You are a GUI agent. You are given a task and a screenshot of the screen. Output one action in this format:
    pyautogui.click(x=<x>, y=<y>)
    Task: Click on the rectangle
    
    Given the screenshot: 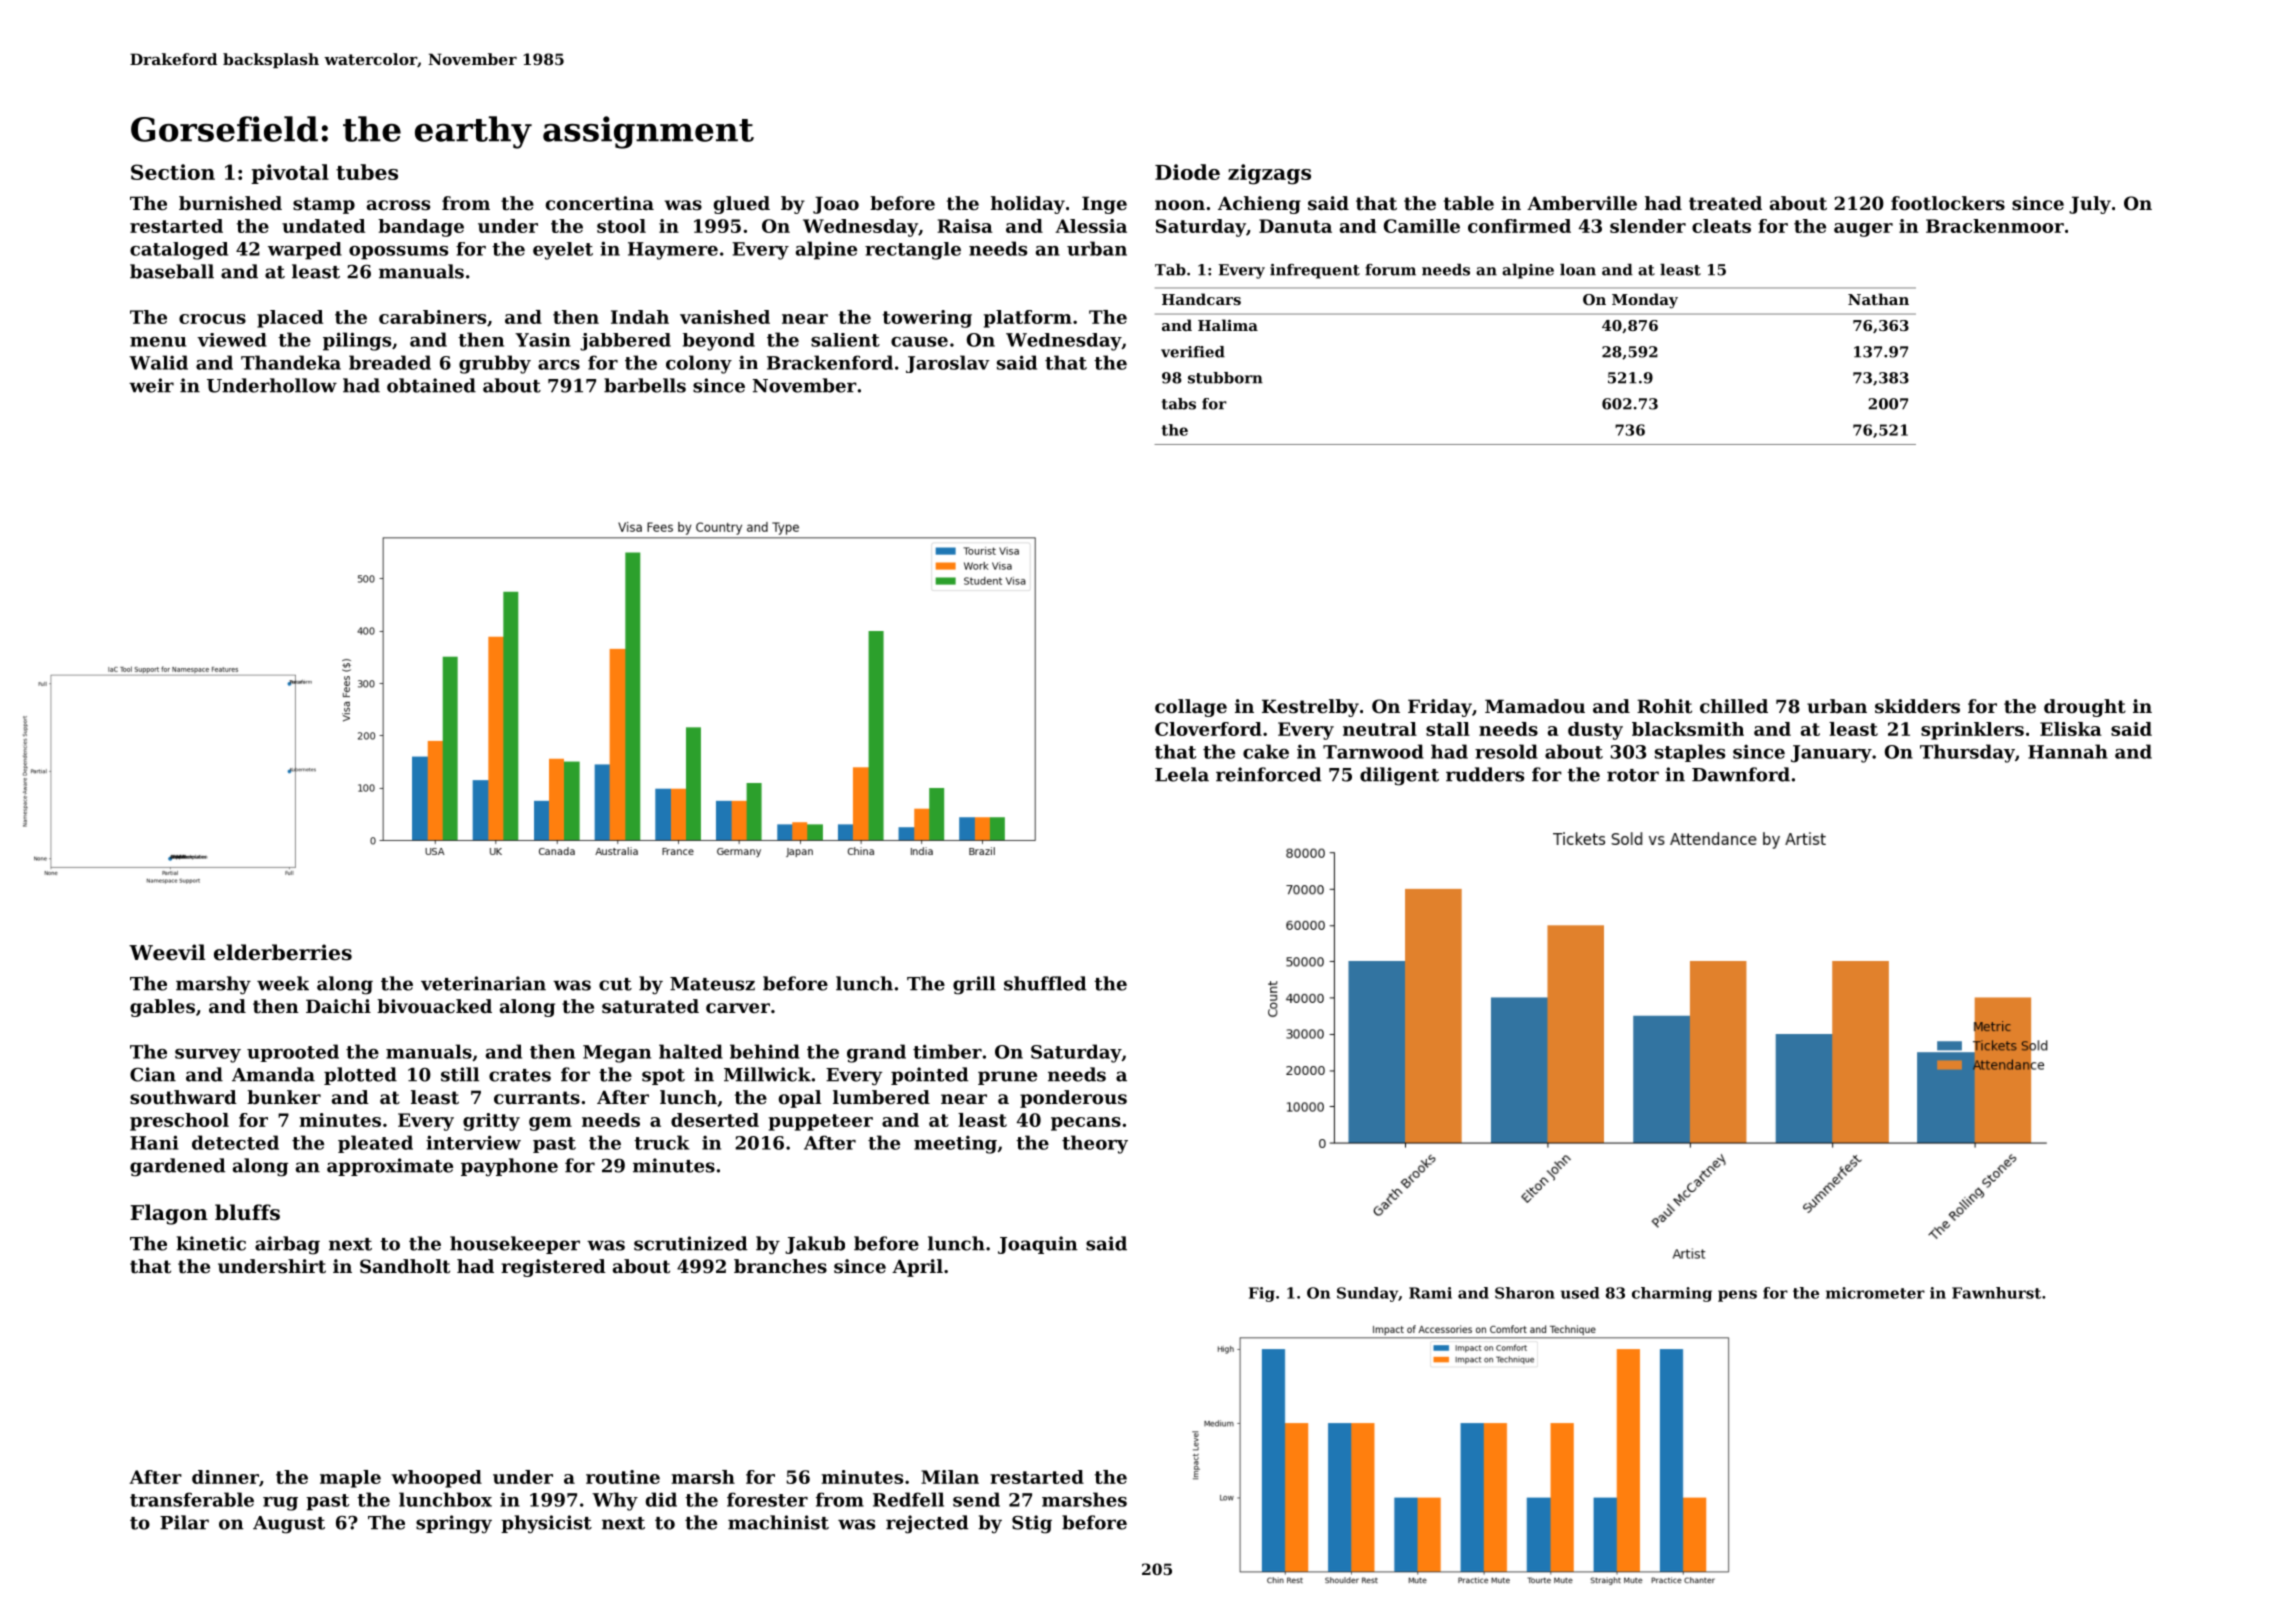 What is the action you would take?
    pyautogui.click(x=913, y=251)
